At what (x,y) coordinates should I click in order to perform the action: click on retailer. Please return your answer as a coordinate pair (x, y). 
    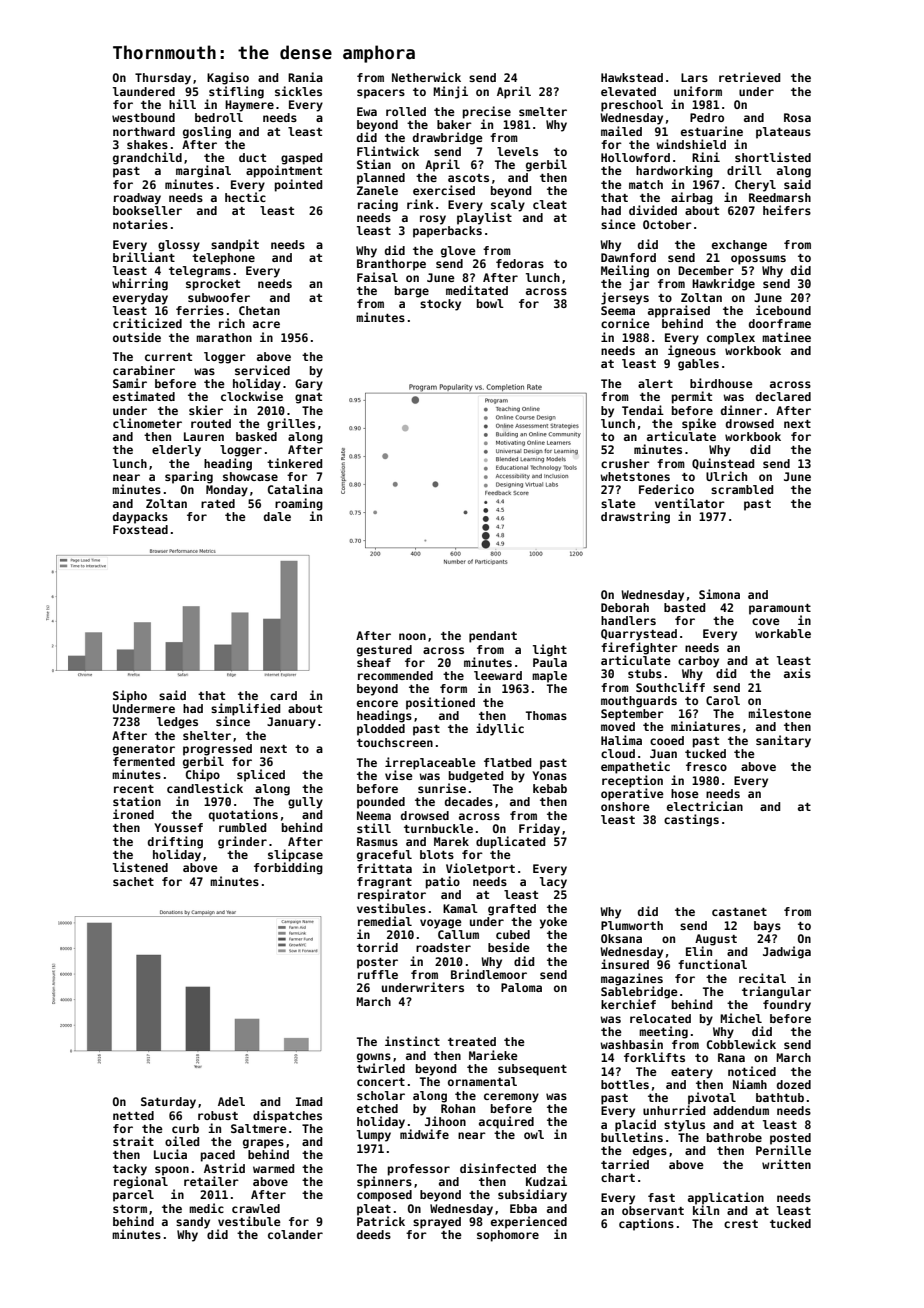
    Looking at the image, I should click on (211, 1181).
